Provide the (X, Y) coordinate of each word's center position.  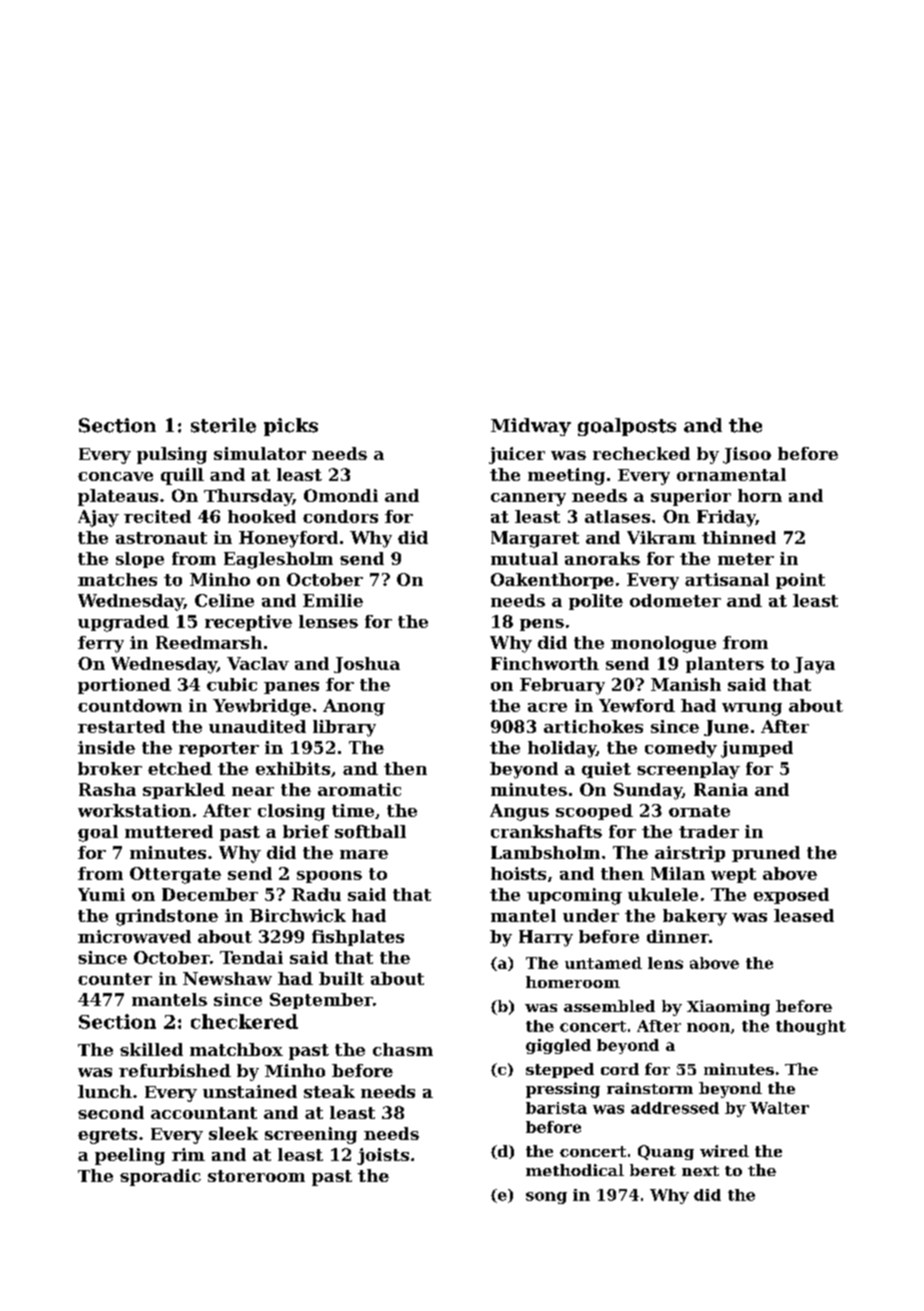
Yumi (101, 894)
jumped (757, 749)
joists (383, 1156)
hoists (518, 873)
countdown (130, 705)
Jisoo (747, 455)
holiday (562, 749)
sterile (223, 425)
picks (291, 427)
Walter (779, 1108)
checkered (244, 1021)
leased (804, 915)
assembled (609, 1006)
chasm (403, 1049)
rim (188, 1154)
